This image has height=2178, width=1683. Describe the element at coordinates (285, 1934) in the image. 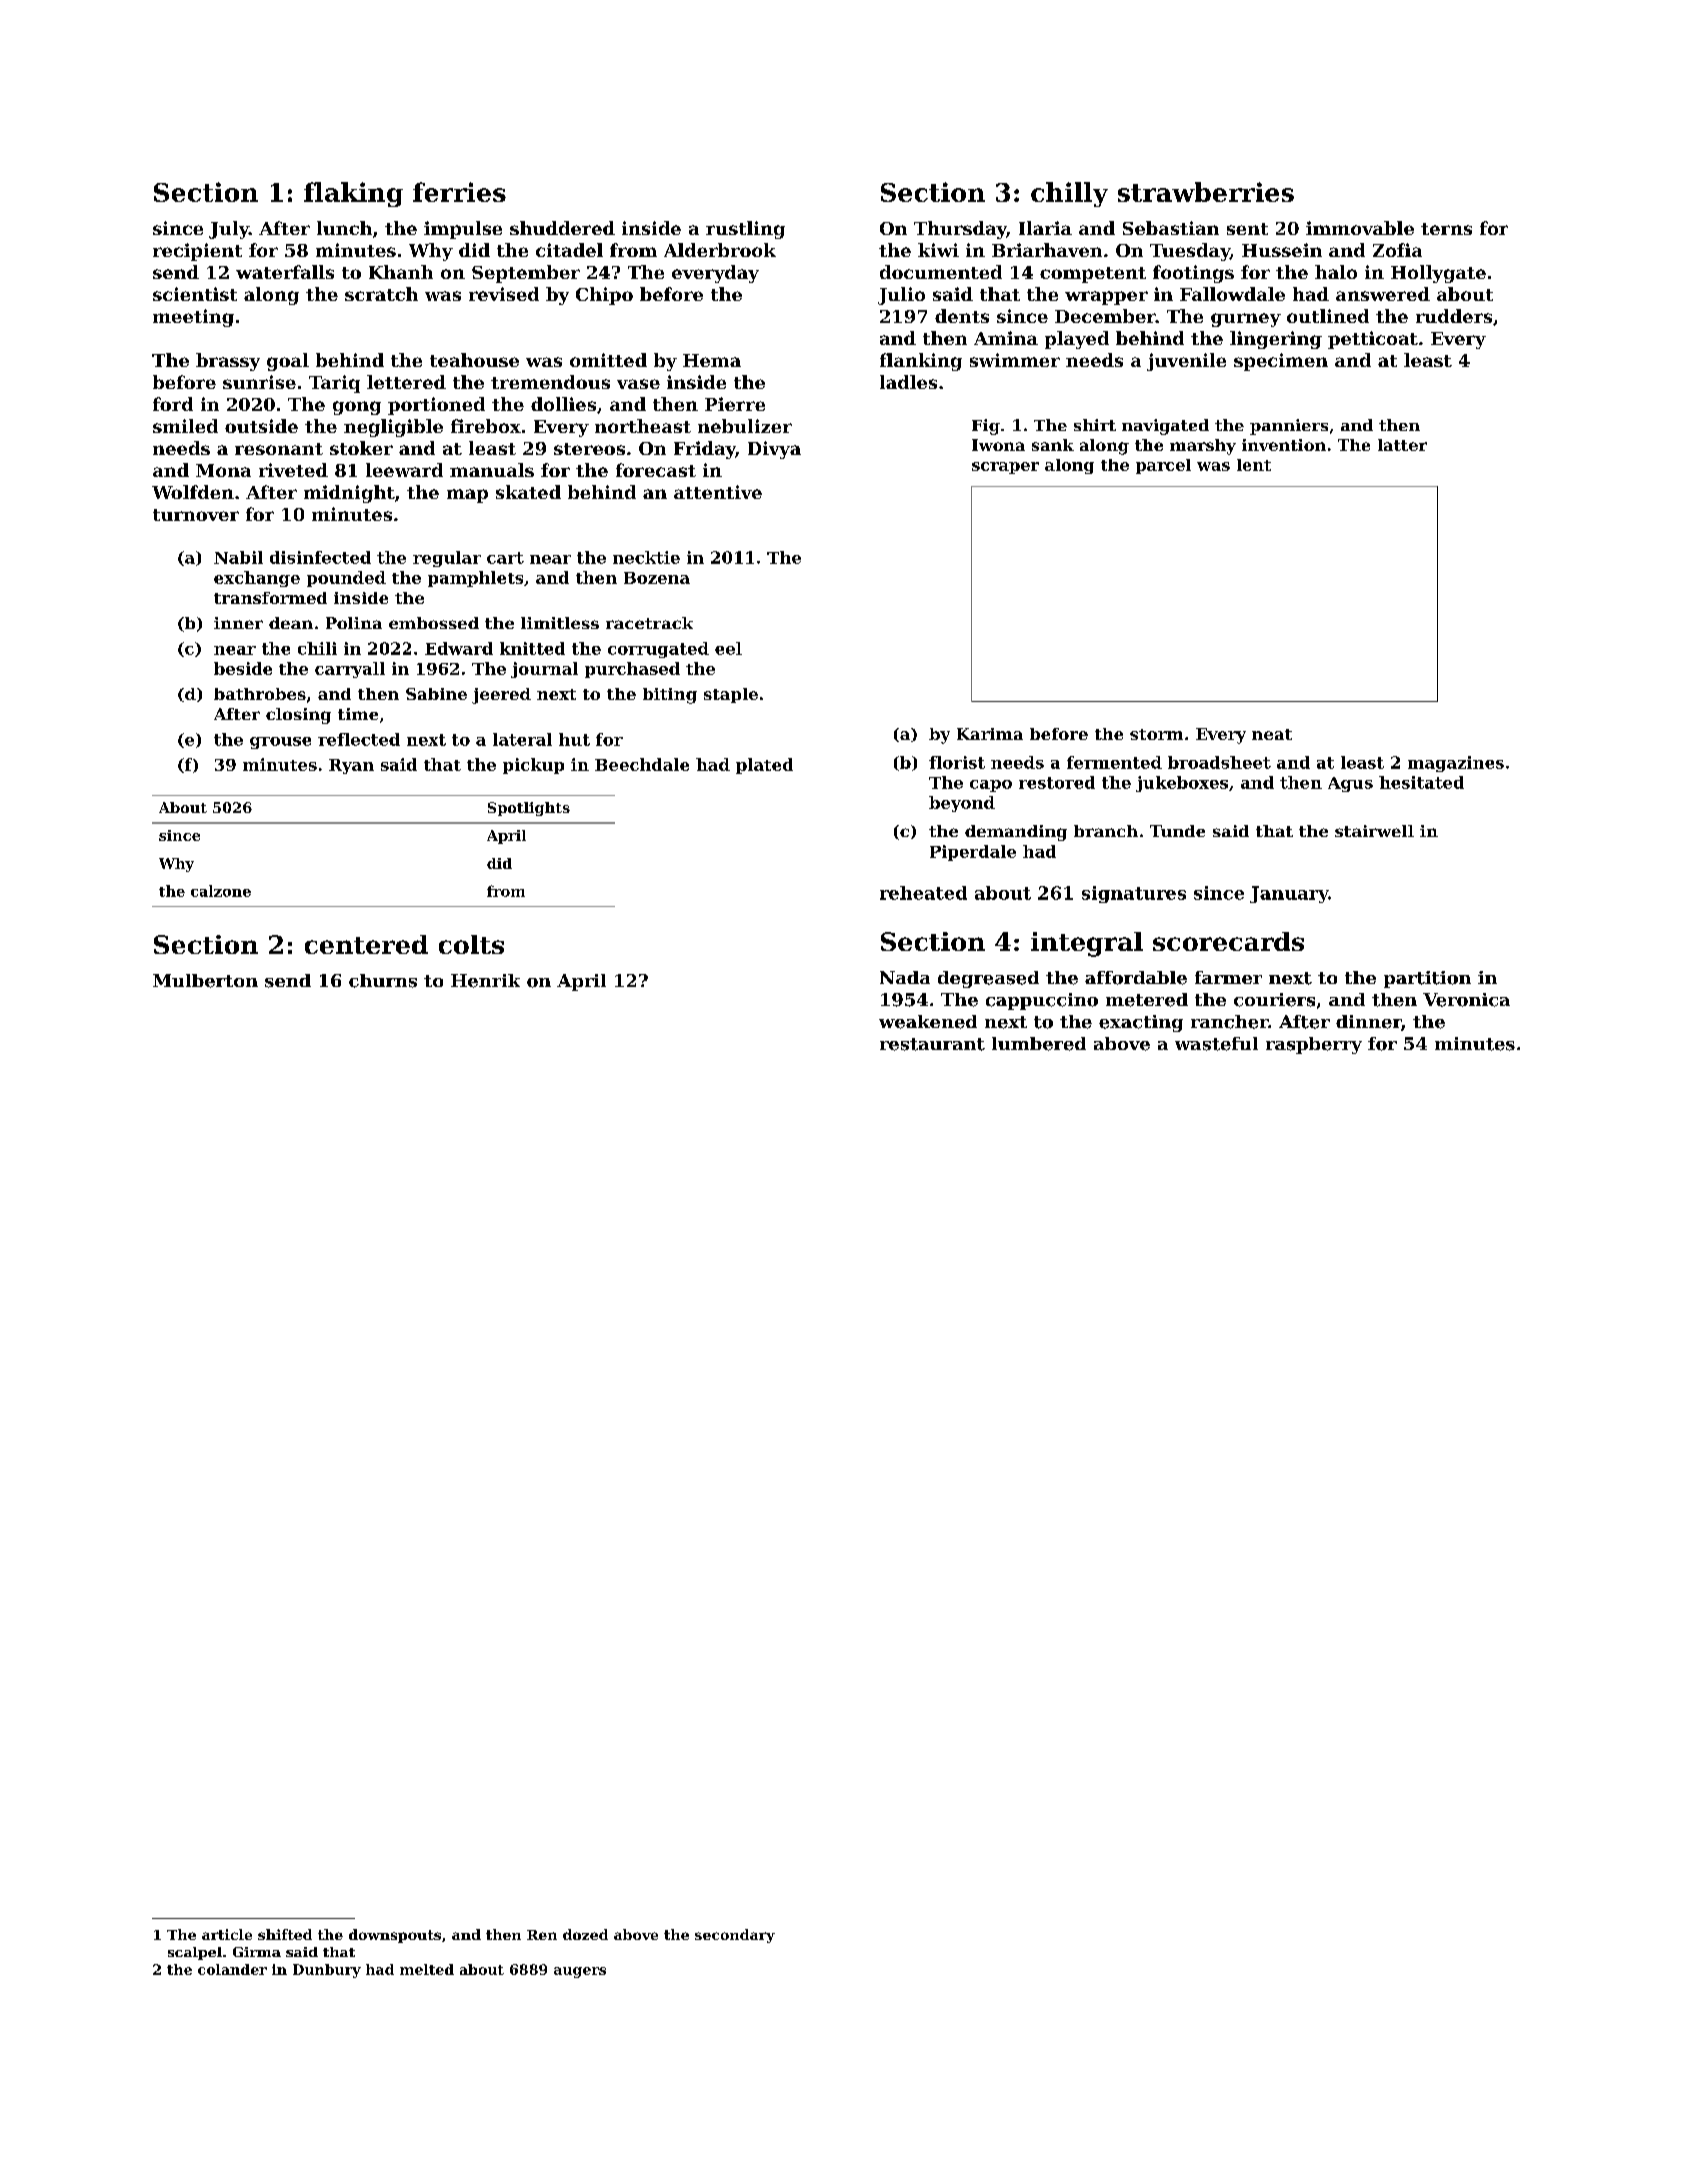

I see `shifted` at that location.
